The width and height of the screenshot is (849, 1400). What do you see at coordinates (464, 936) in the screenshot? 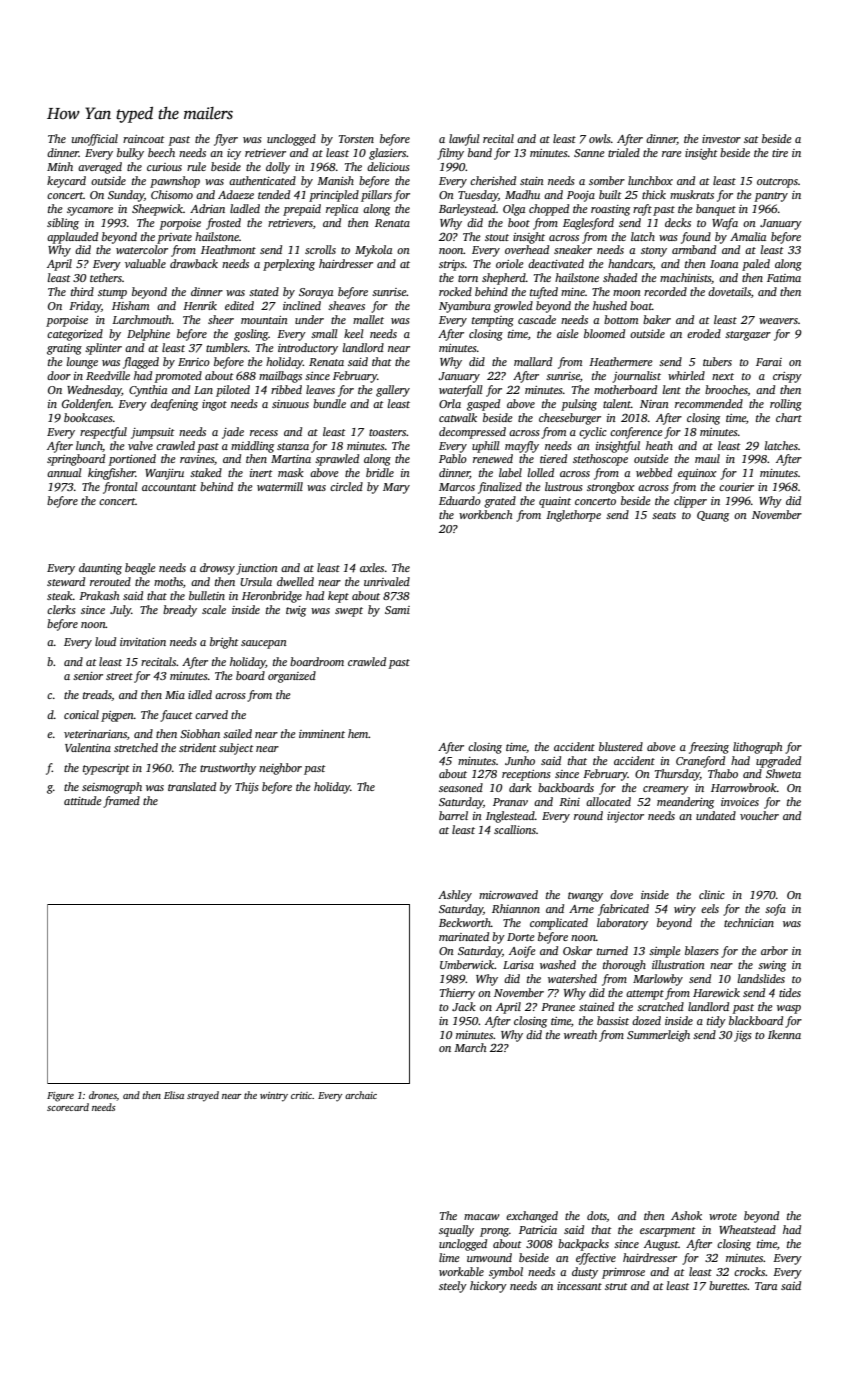
I see `marinated` at bounding box center [464, 936].
